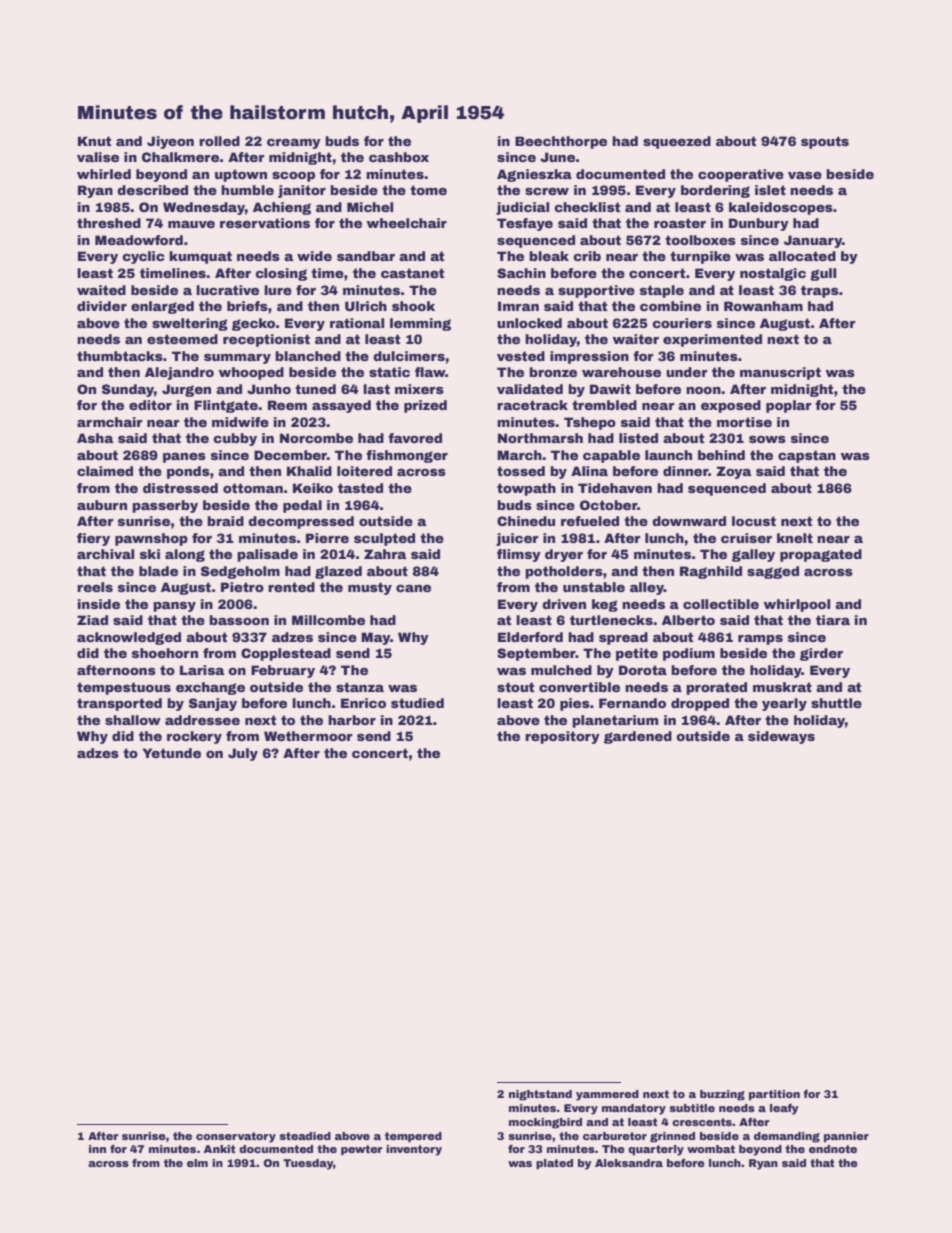 This page has height=1233, width=952. I want to click on elm, so click(197, 1163).
